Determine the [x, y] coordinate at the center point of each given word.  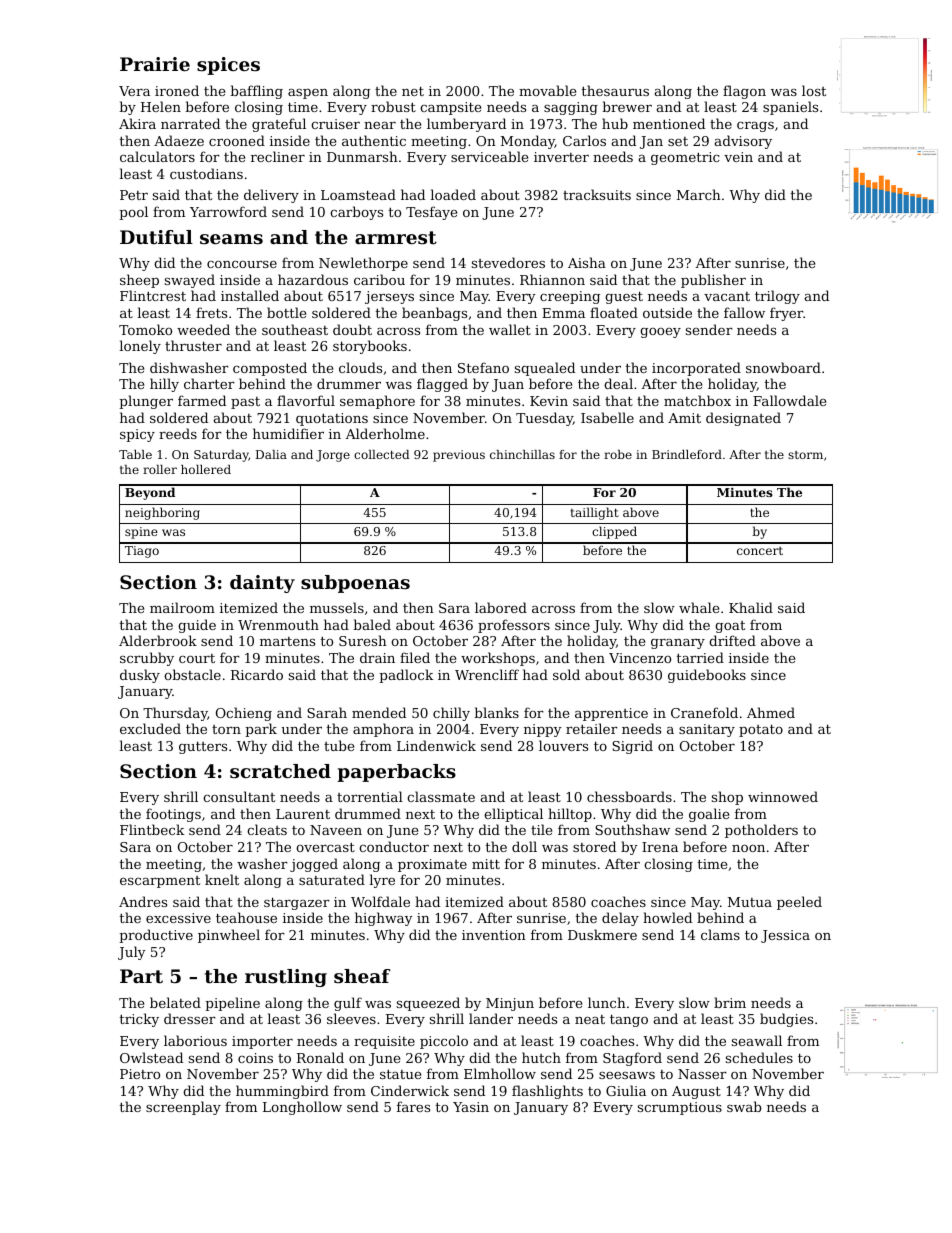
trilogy [777, 297]
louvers [563, 745]
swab [744, 1106]
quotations [332, 419]
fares [413, 1106]
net [413, 91]
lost [814, 90]
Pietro [140, 1074]
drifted [732, 640]
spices [228, 66]
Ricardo [257, 674]
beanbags [434, 314]
